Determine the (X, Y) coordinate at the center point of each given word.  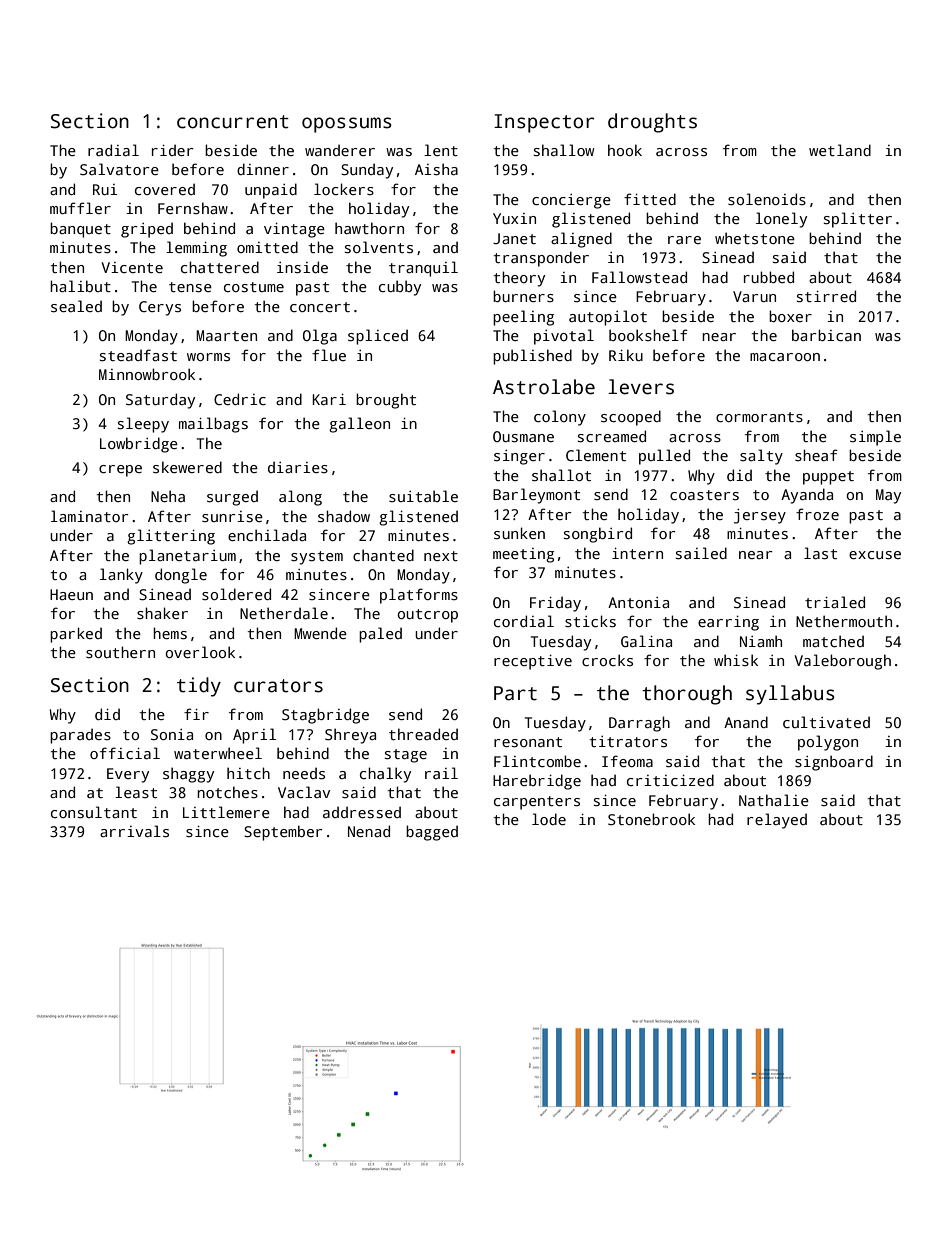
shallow (564, 150)
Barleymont (536, 496)
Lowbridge (139, 445)
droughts (652, 123)
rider (172, 150)
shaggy (188, 775)
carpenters (537, 803)
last (820, 553)
